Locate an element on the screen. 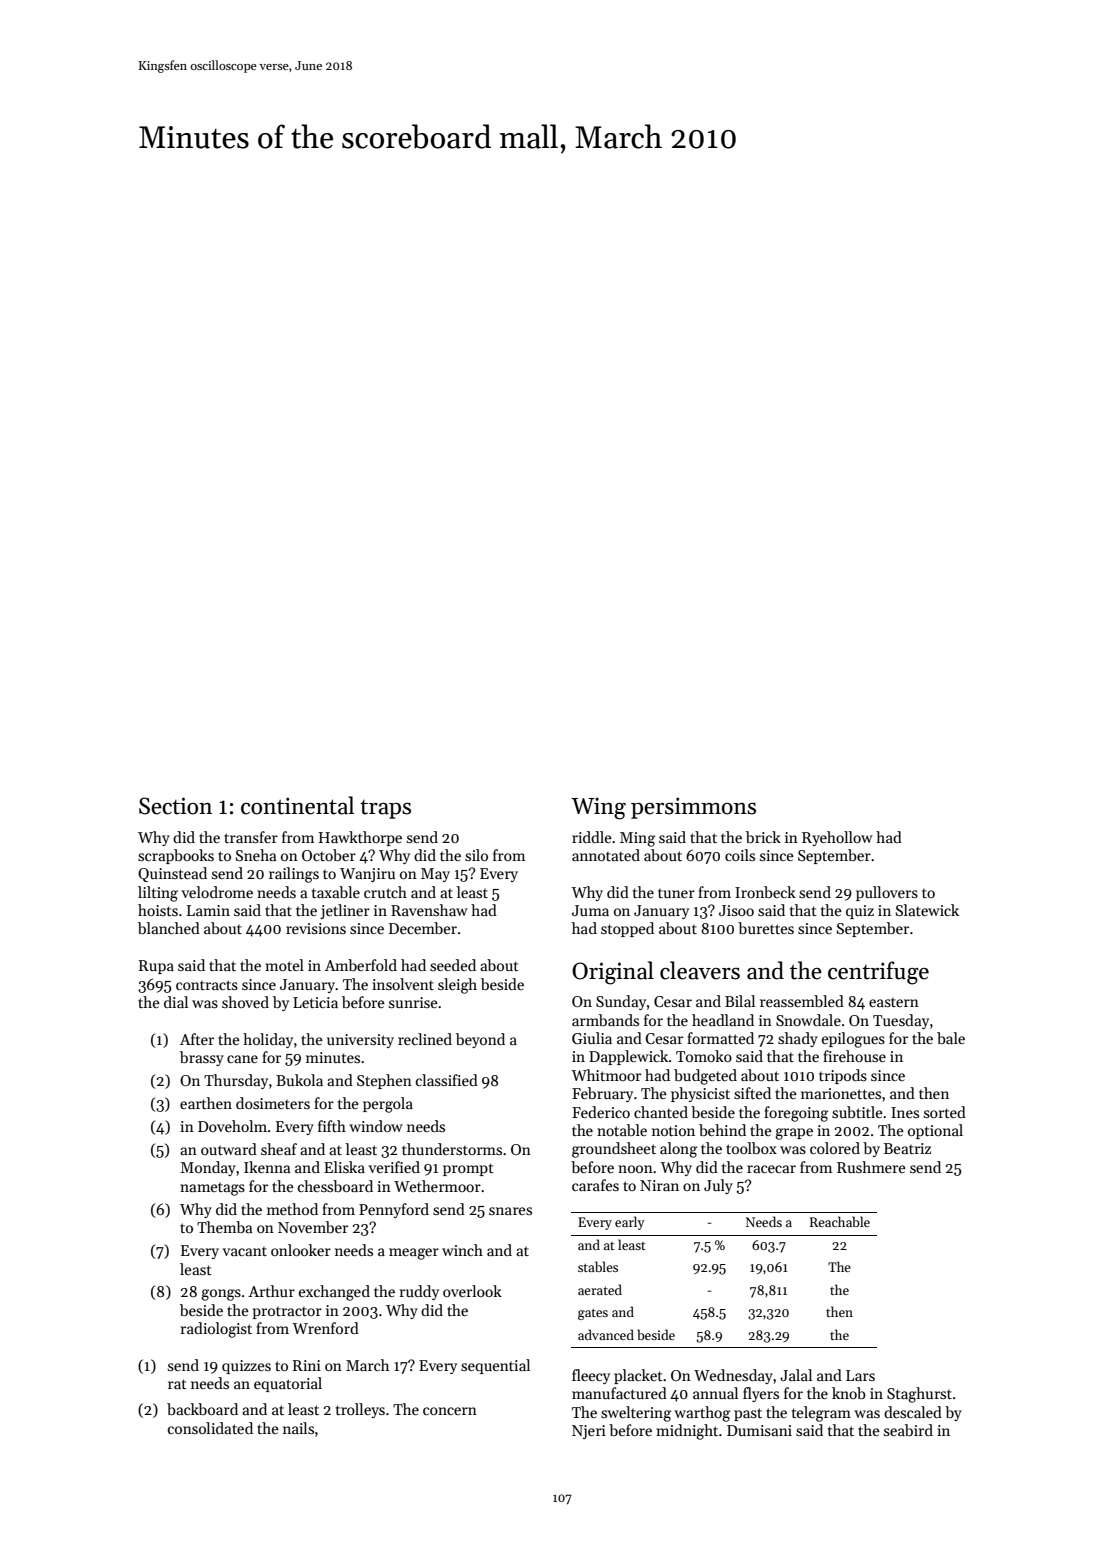 This screenshot has height=1563, width=1105. Rini is located at coordinates (307, 1365).
